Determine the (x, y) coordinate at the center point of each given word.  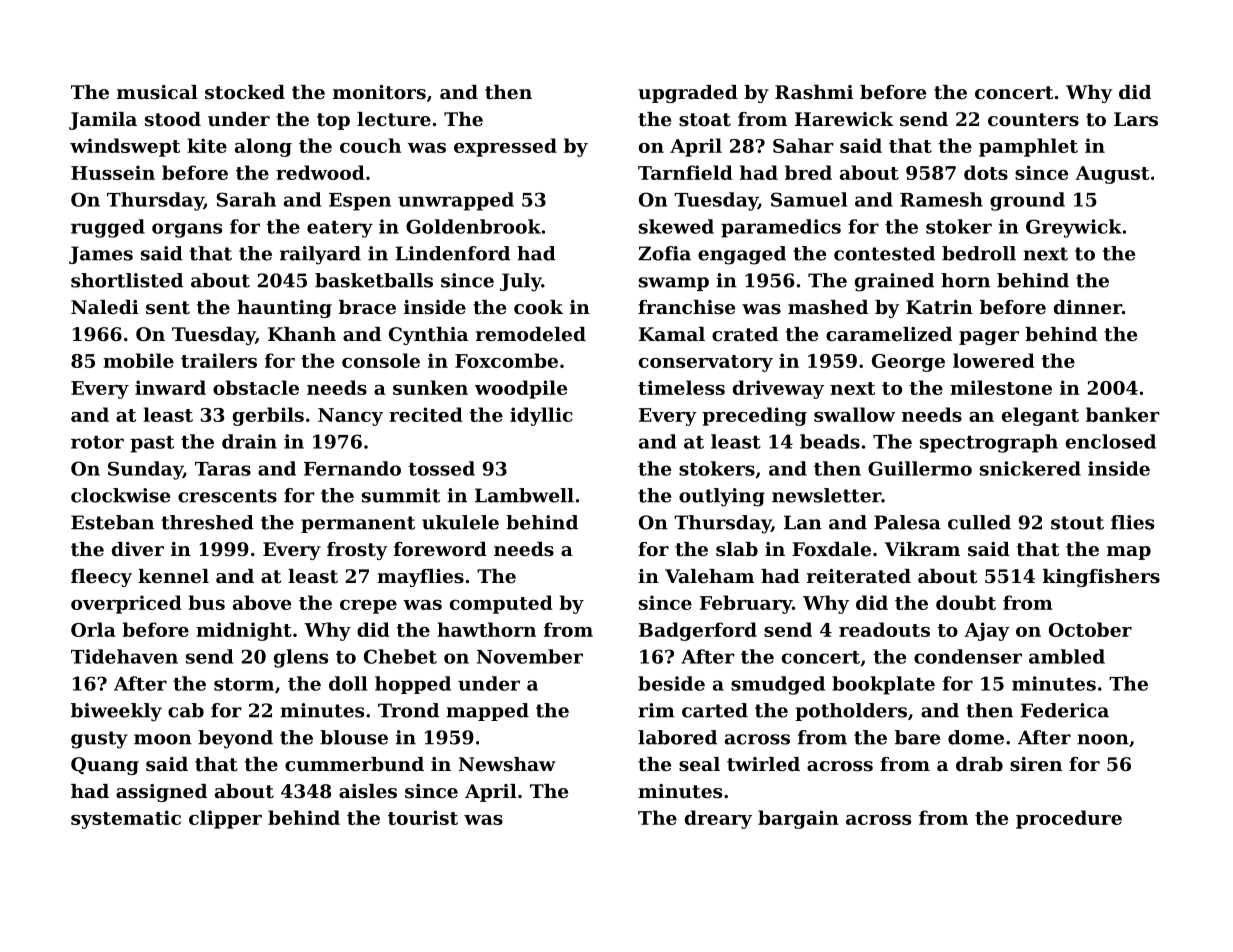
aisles (368, 791)
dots (986, 172)
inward (170, 387)
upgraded (688, 94)
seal (699, 764)
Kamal (672, 334)
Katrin (939, 307)
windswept (125, 147)
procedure (1069, 819)
